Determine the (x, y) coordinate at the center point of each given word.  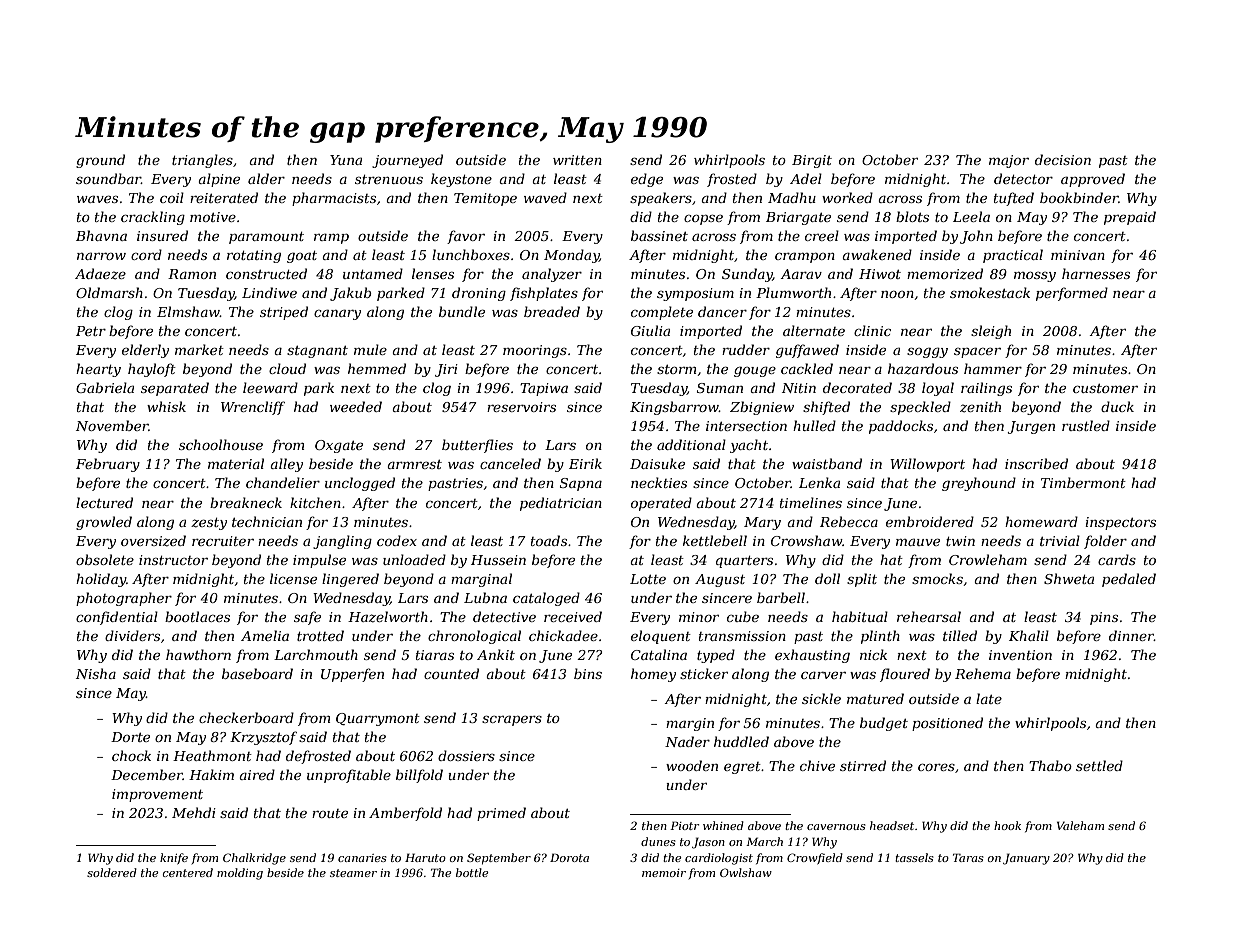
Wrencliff (253, 408)
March (764, 841)
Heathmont (212, 755)
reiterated (224, 197)
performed (1072, 294)
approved (1093, 180)
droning (479, 294)
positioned (947, 724)
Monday (571, 256)
